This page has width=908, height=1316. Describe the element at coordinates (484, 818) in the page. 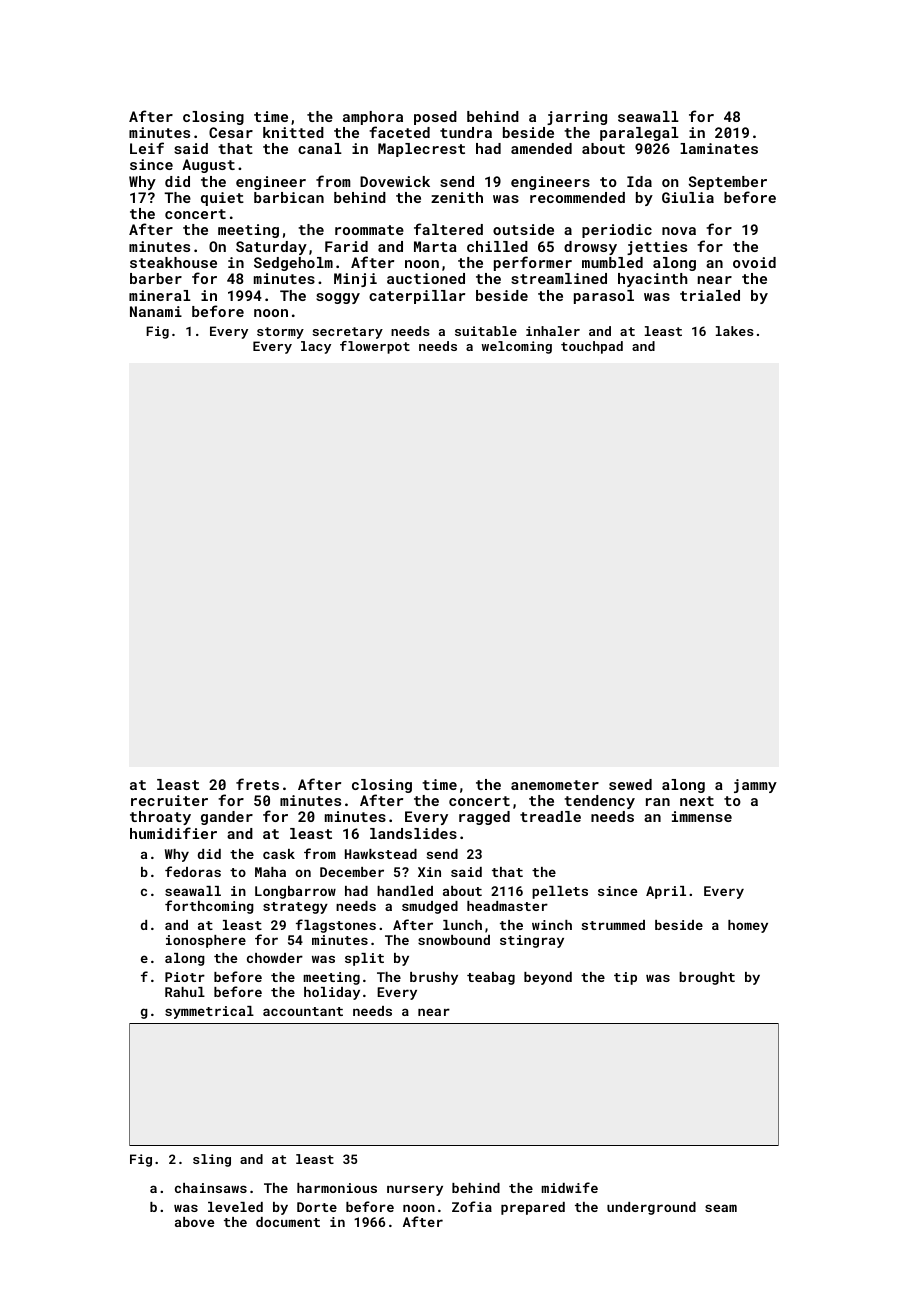

I see `ragged` at that location.
